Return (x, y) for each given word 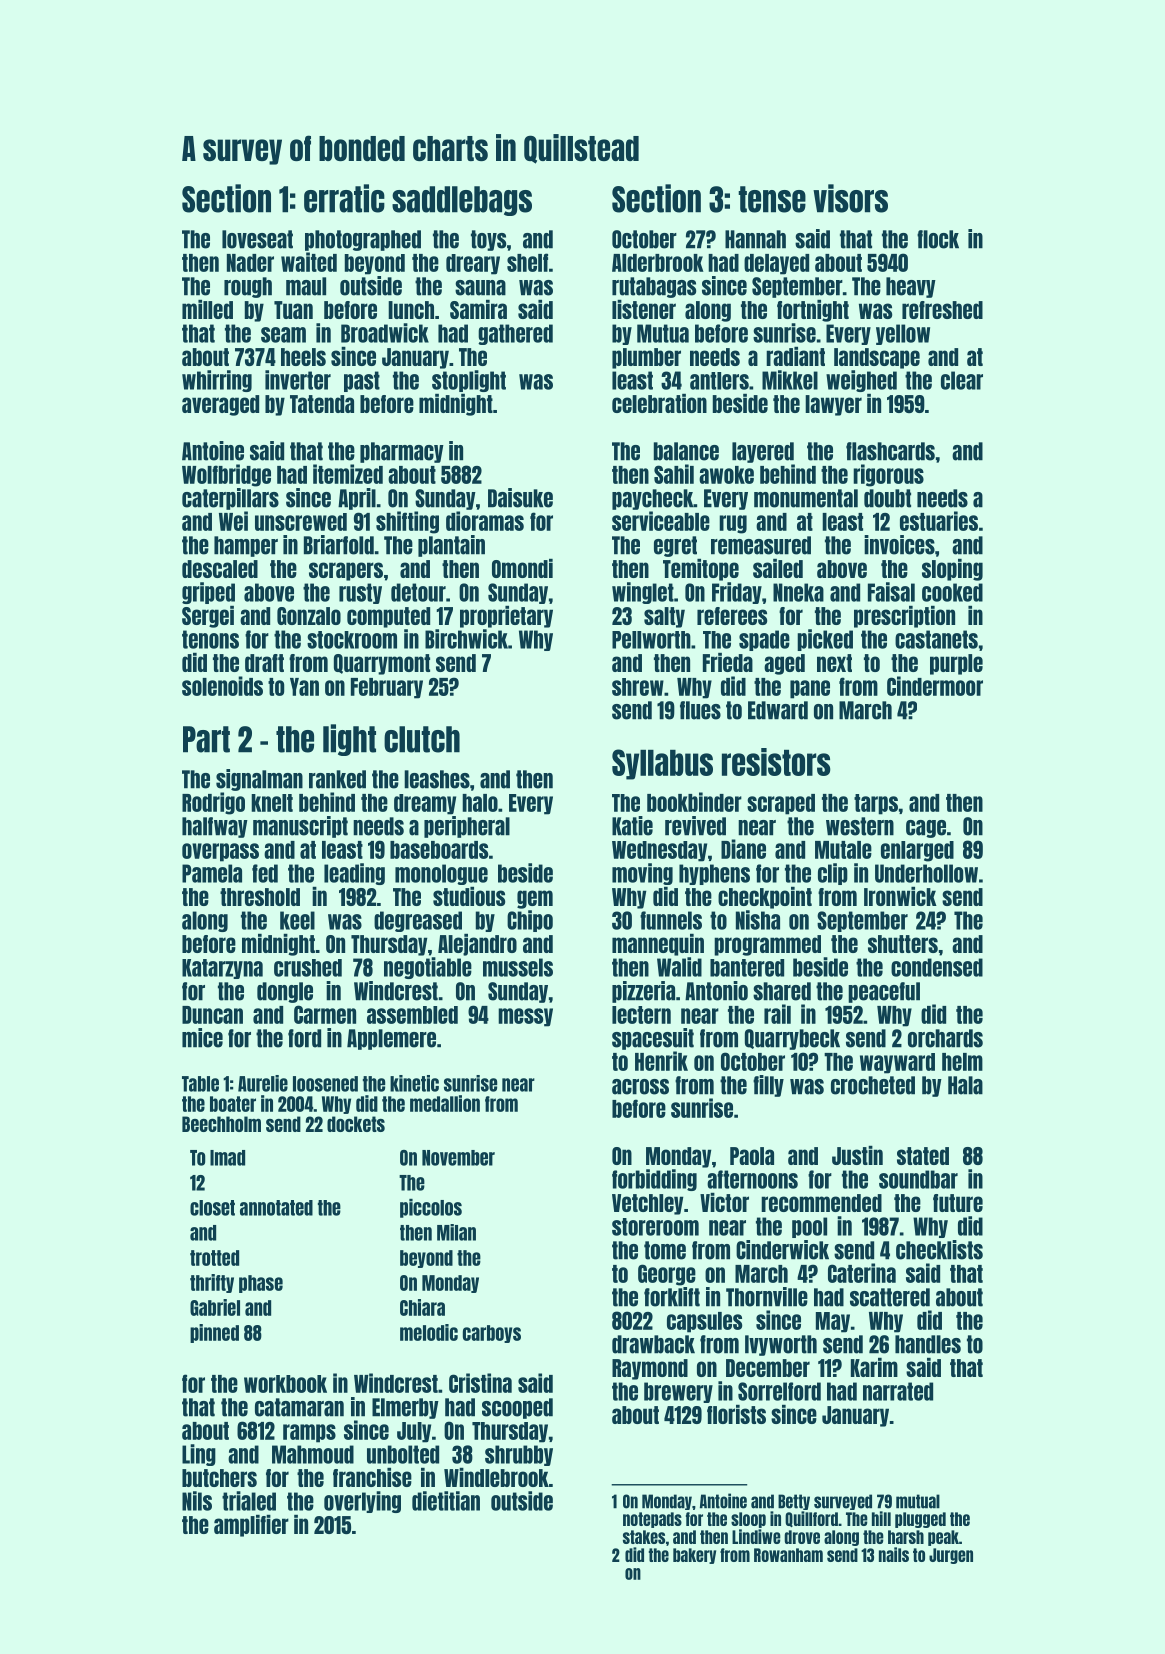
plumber (646, 358)
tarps (876, 804)
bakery (694, 1556)
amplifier (251, 1526)
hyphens (714, 874)
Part (206, 739)
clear (962, 380)
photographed (363, 240)
